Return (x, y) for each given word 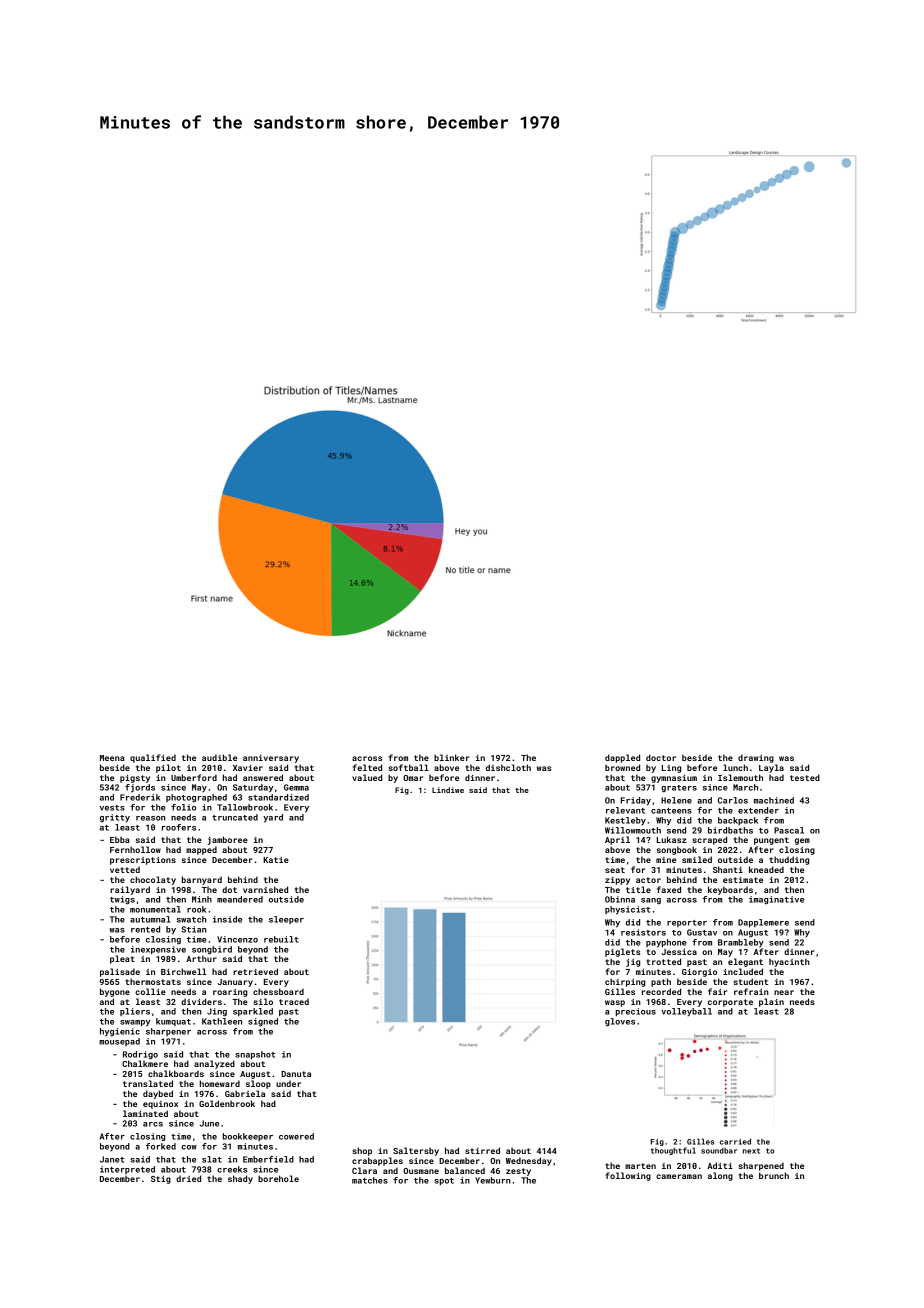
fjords (140, 788)
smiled (697, 859)
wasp (615, 1003)
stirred (482, 1150)
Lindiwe (448, 790)
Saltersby (416, 1151)
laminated (145, 1113)
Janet (112, 1159)
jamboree (228, 840)
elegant (745, 962)
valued (367, 777)
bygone (115, 992)
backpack (738, 821)
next (751, 1151)
